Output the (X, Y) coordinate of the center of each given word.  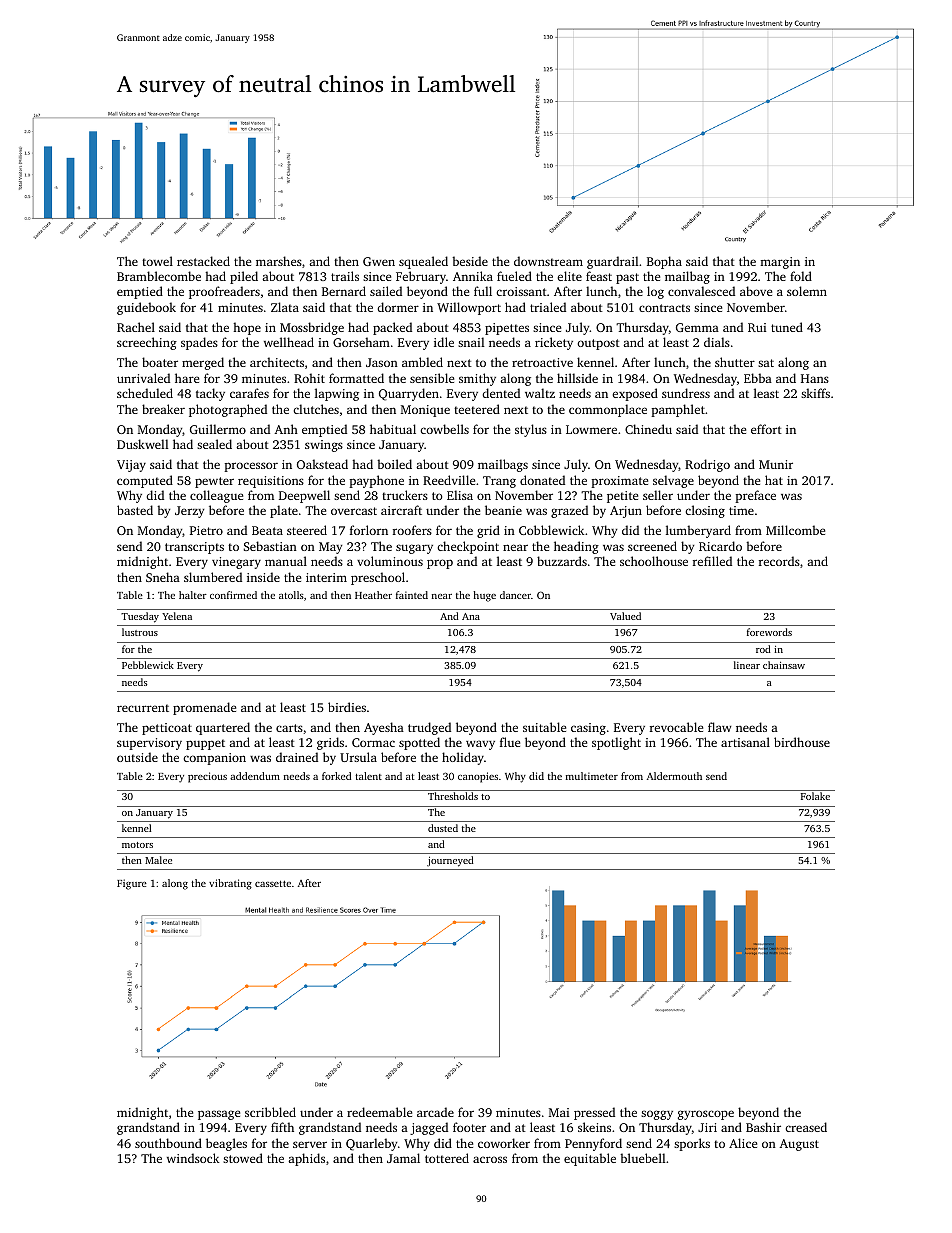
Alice (743, 1143)
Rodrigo (707, 465)
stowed (243, 1158)
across (490, 1159)
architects (277, 362)
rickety (554, 343)
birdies (347, 707)
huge (484, 596)
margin (780, 263)
